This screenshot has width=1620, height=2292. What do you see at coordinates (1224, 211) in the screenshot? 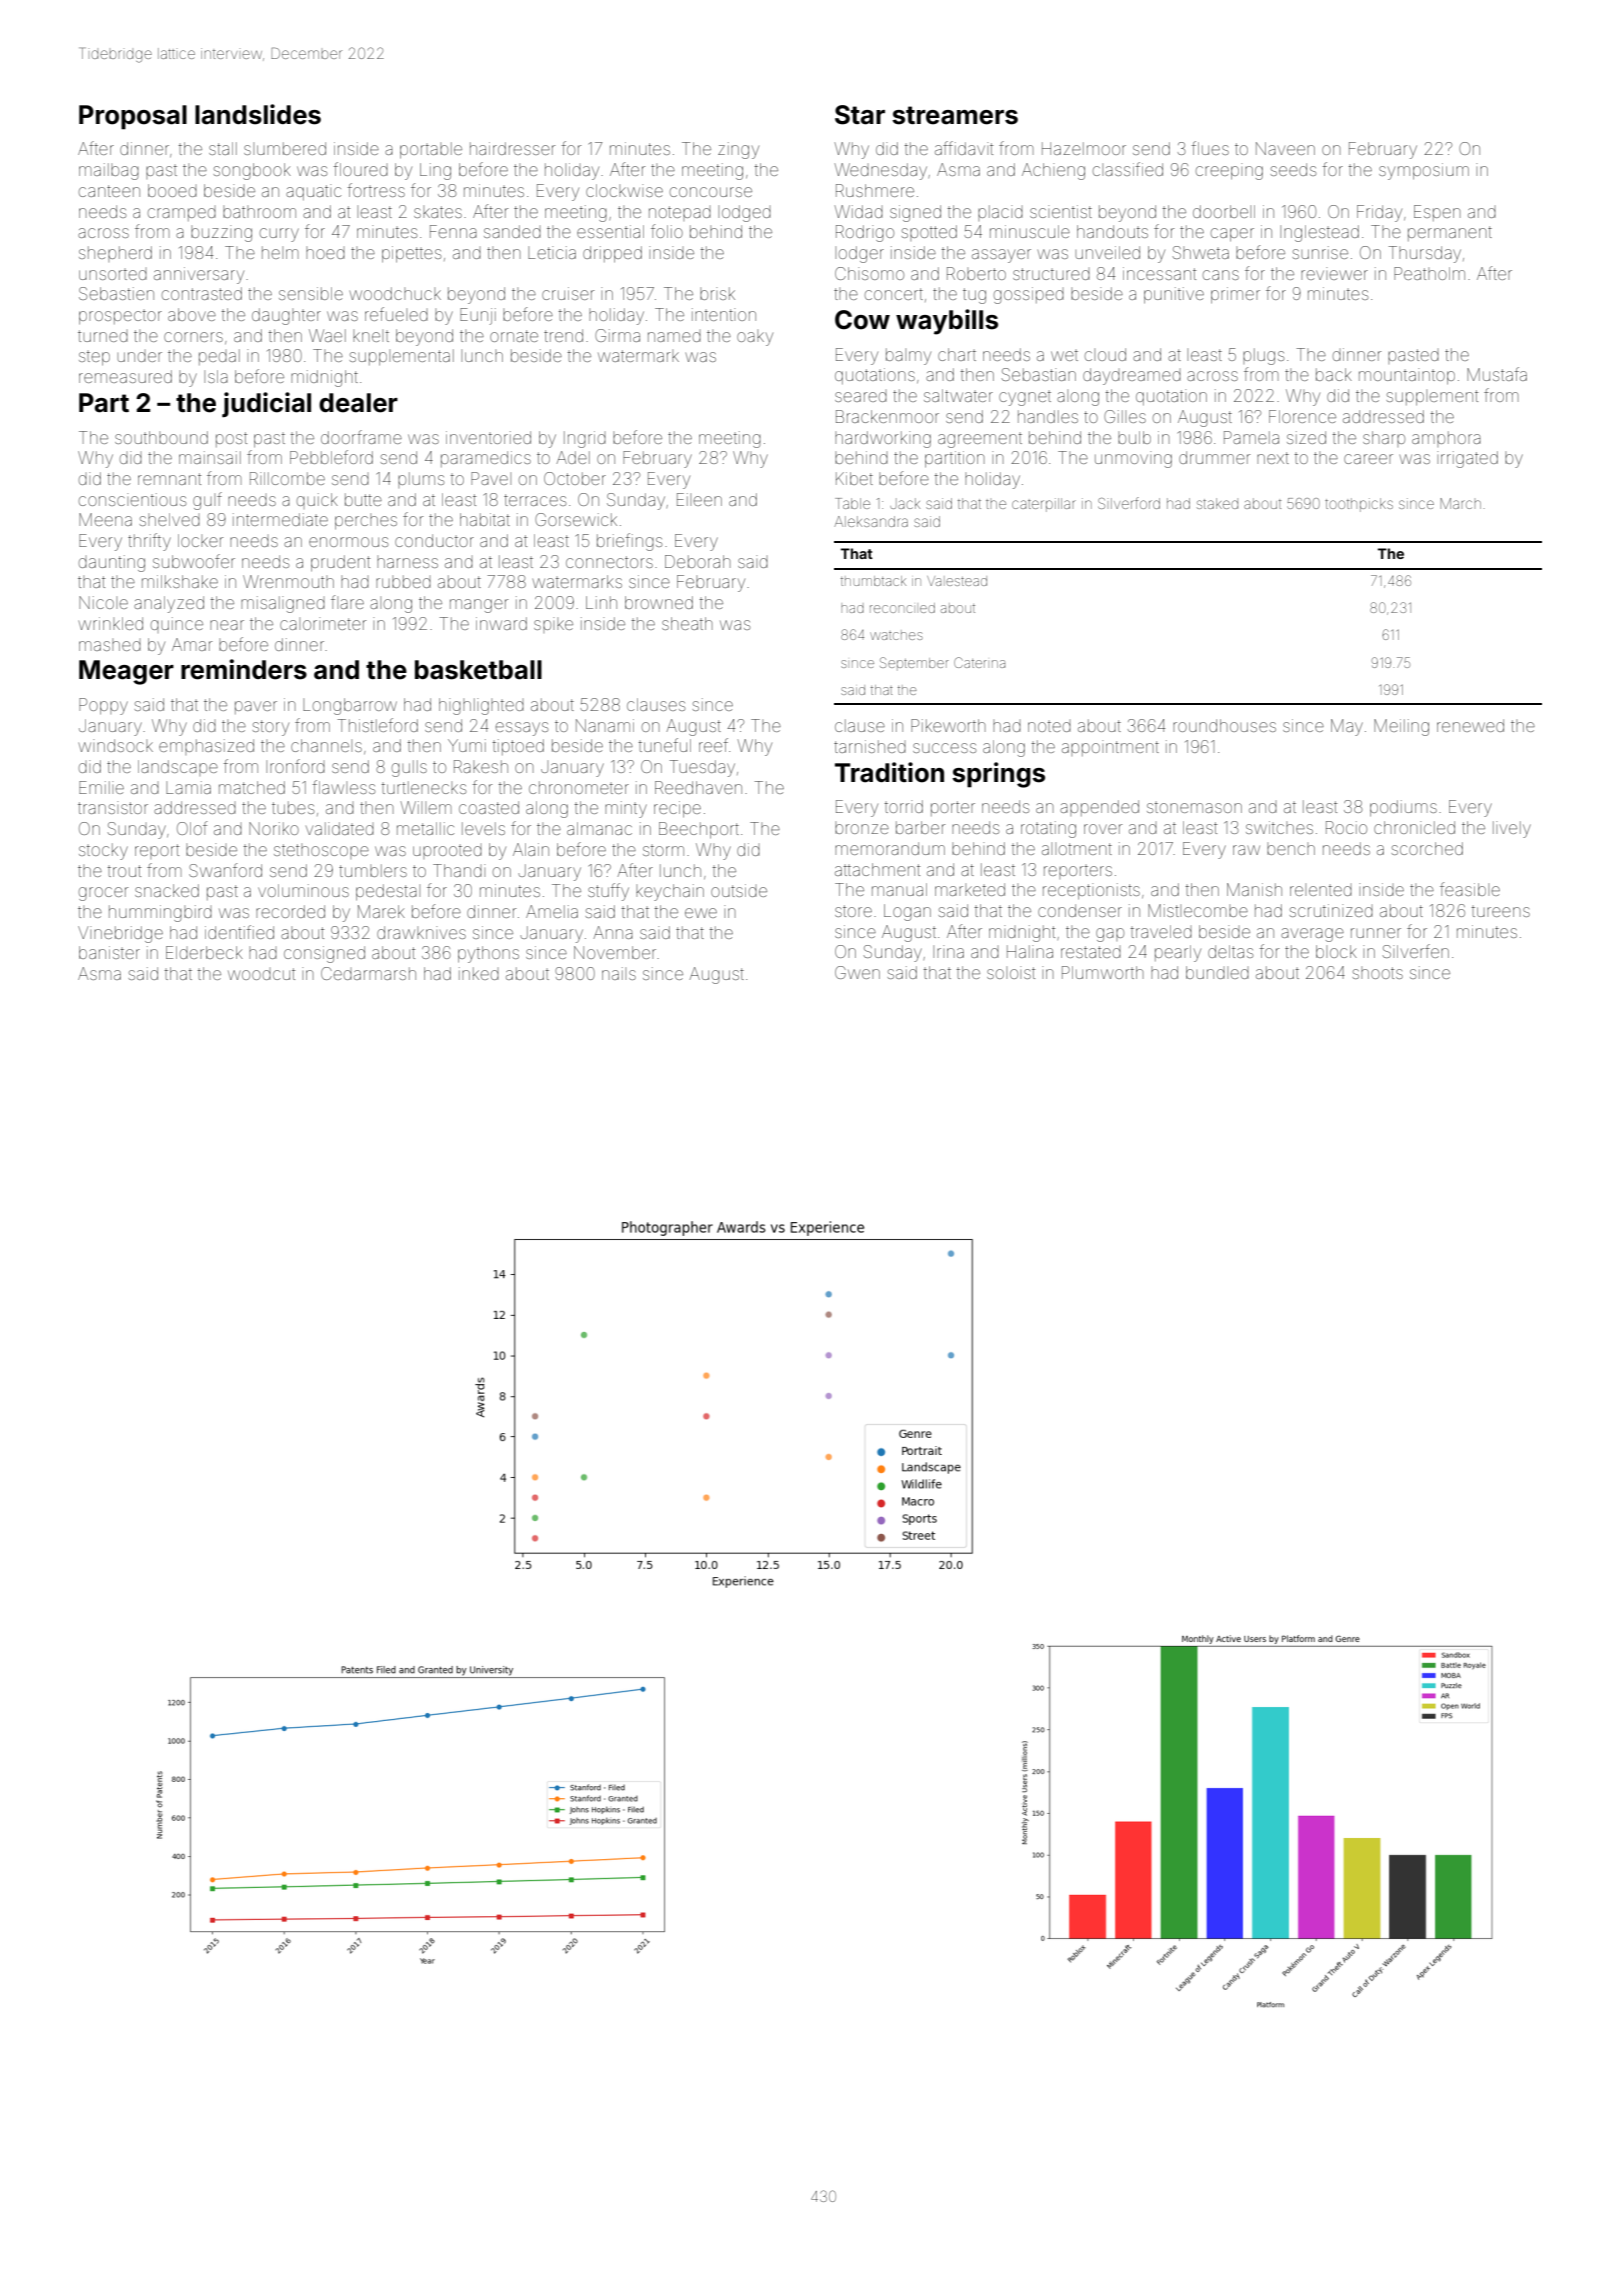
I see `doorbell` at bounding box center [1224, 211].
